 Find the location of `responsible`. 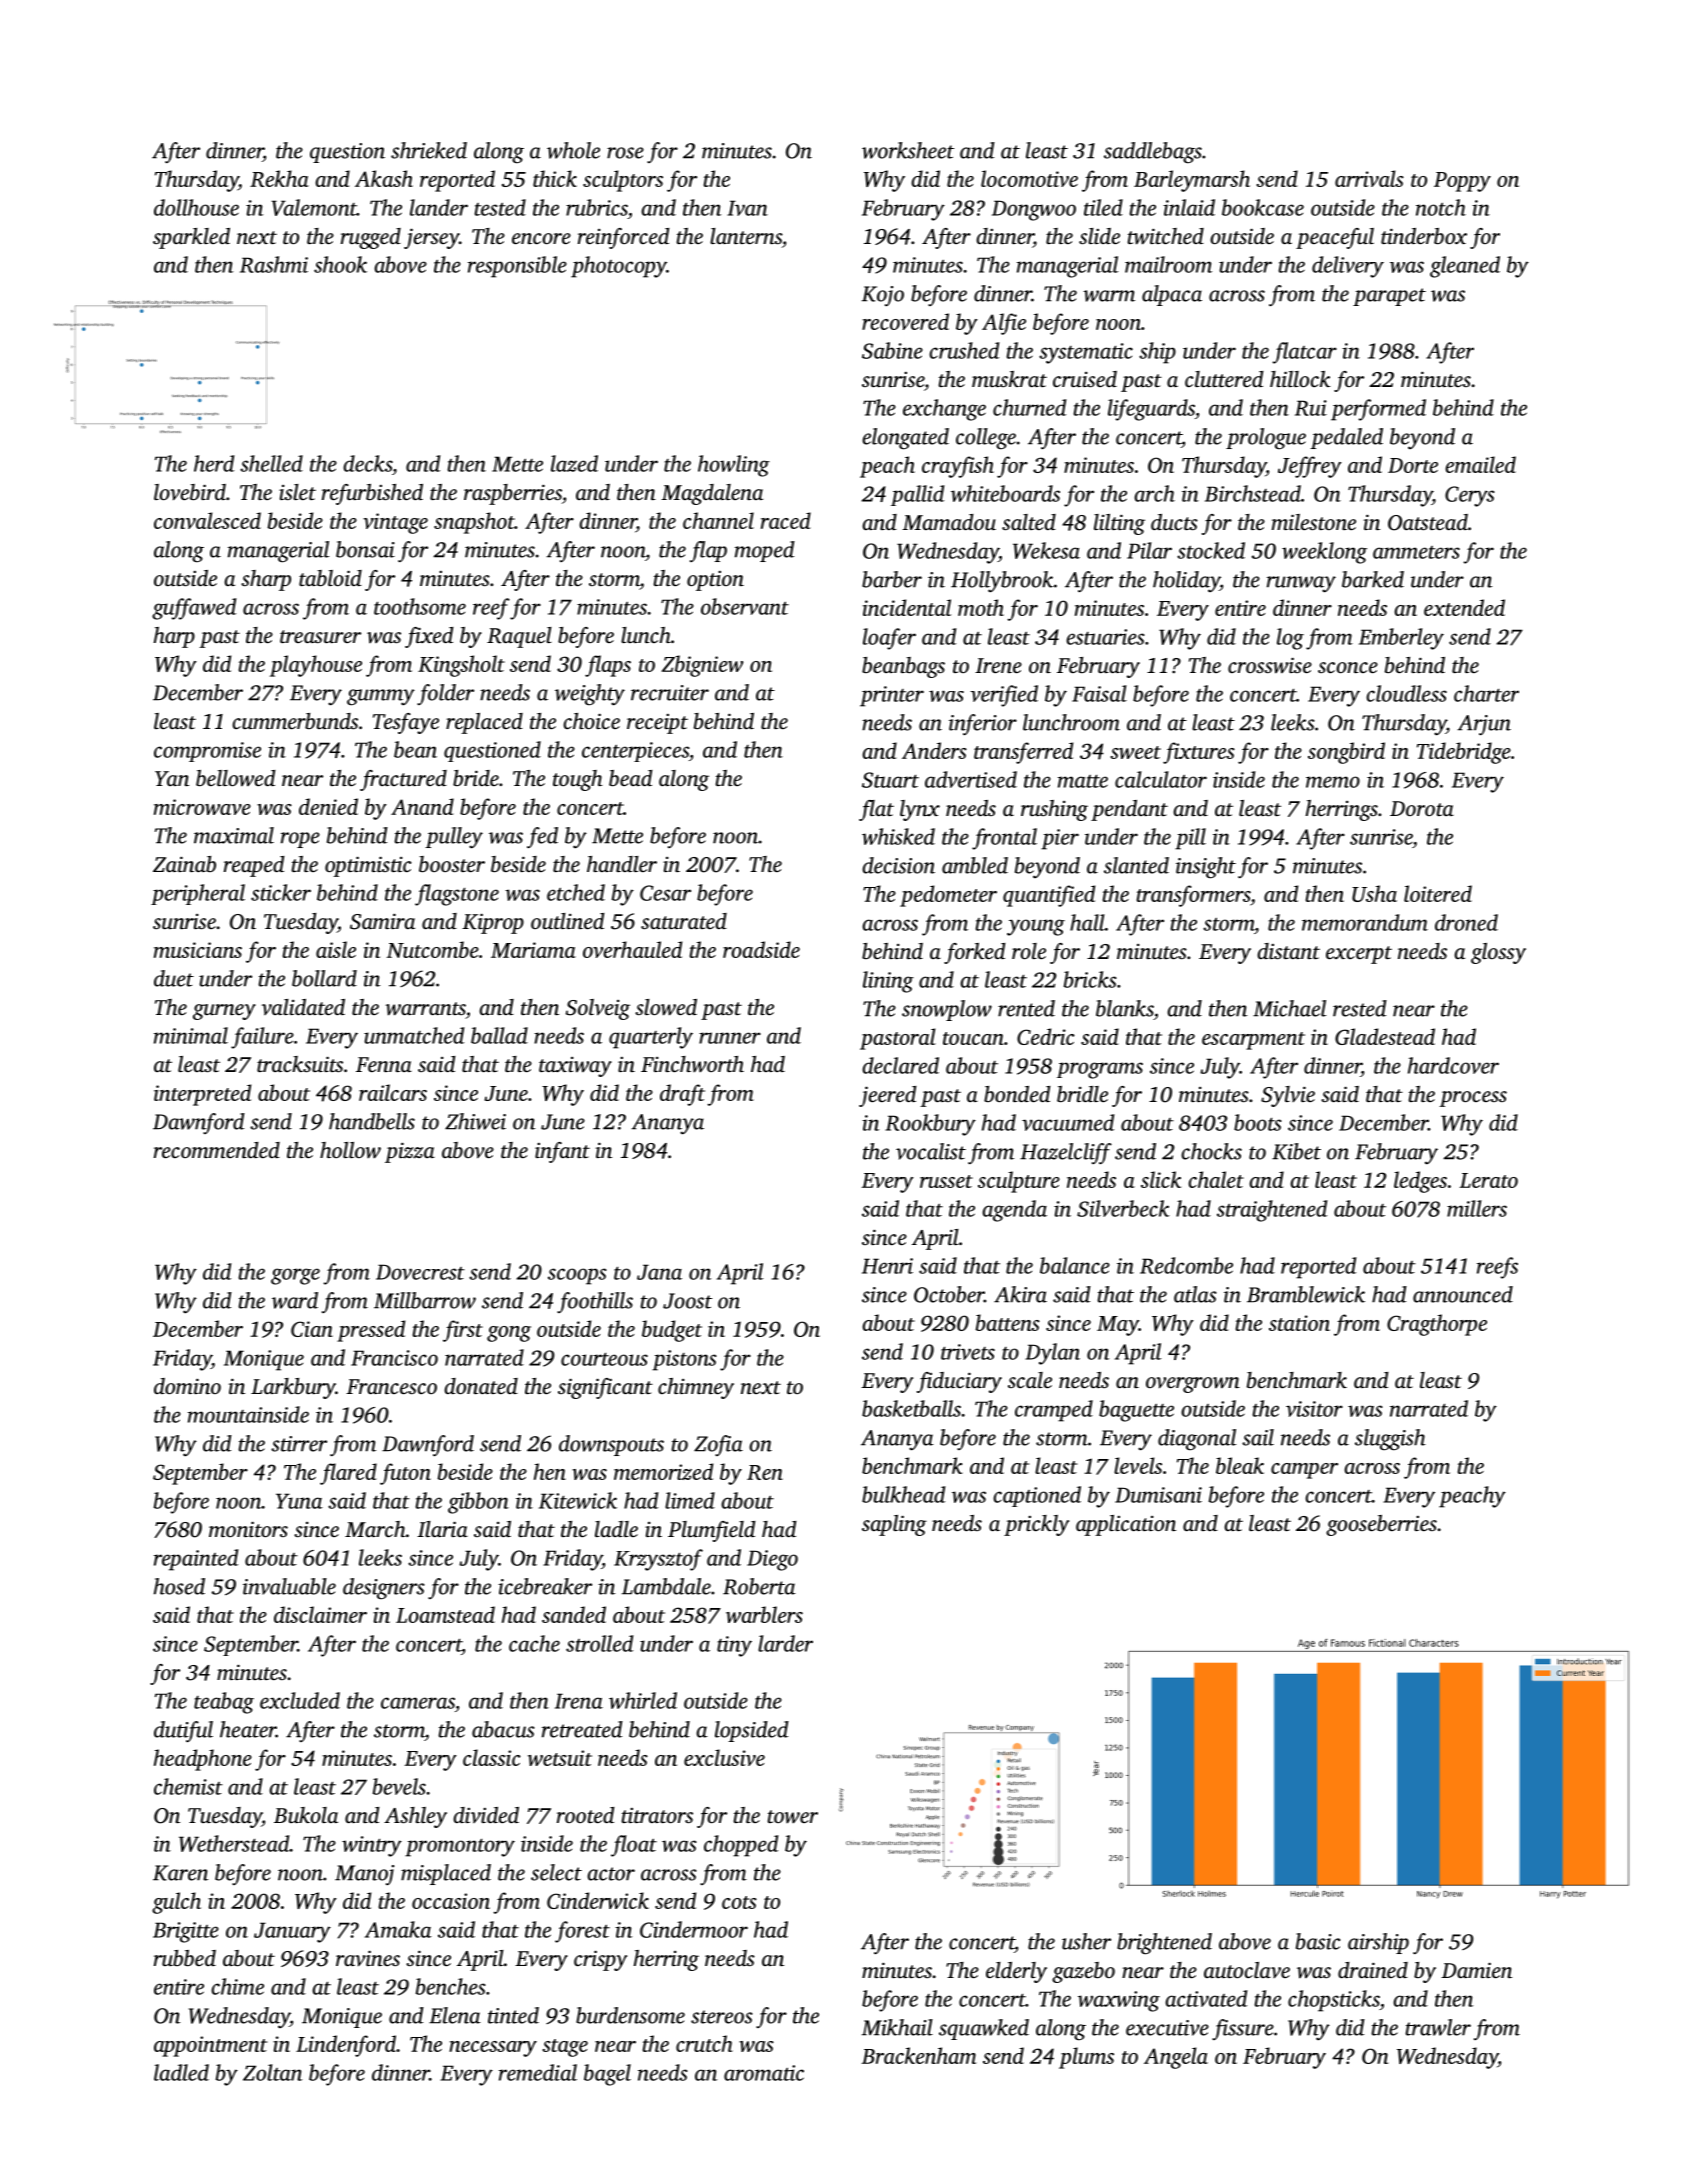

responsible is located at coordinates (517, 267).
